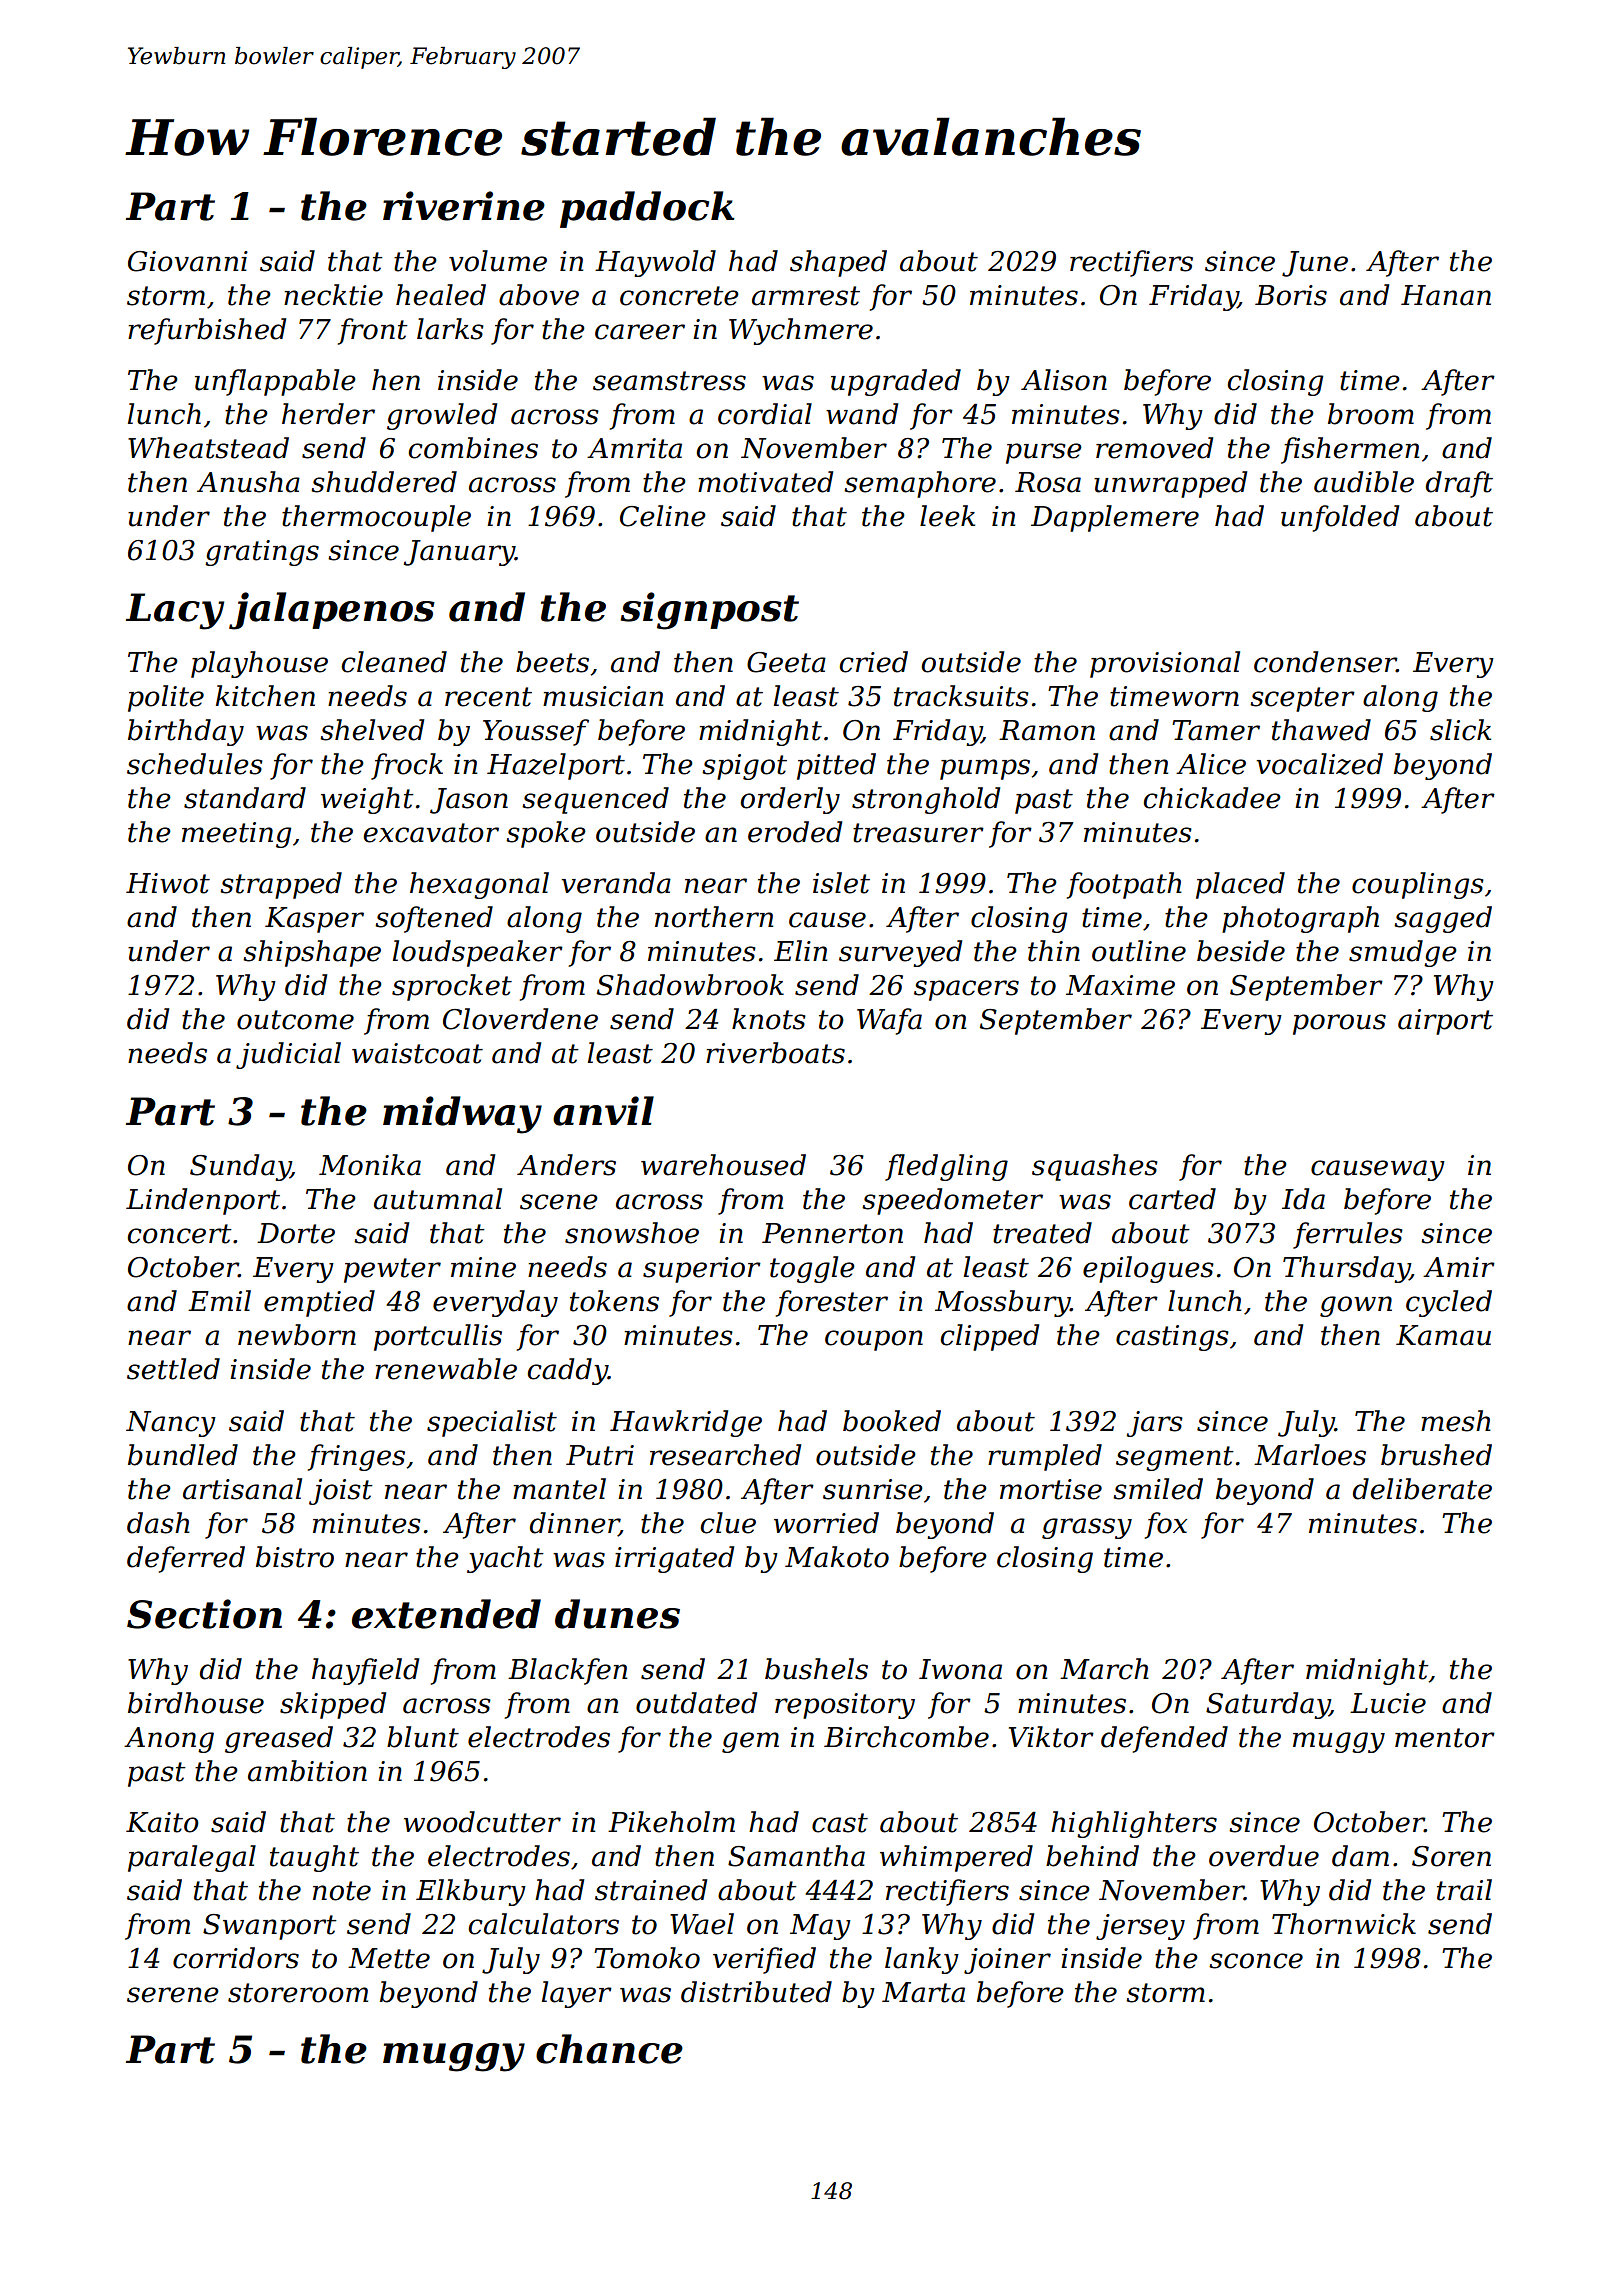  What do you see at coordinates (498, 261) in the screenshot?
I see `volume` at bounding box center [498, 261].
